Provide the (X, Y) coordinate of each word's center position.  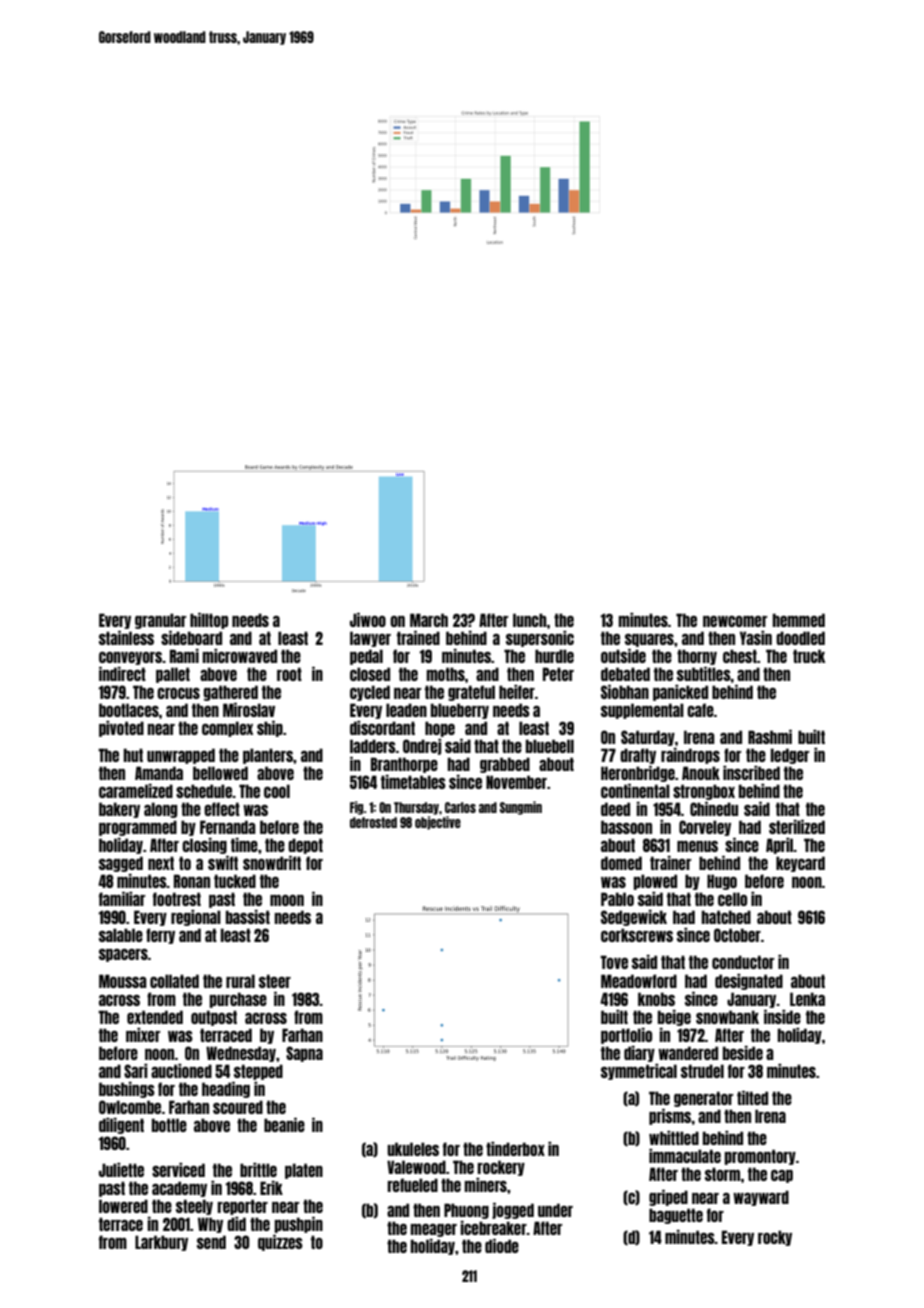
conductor (743, 962)
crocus (178, 693)
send (211, 1242)
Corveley (705, 828)
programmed (138, 828)
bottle (169, 1125)
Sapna (304, 1054)
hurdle (554, 656)
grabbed (505, 765)
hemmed (799, 620)
